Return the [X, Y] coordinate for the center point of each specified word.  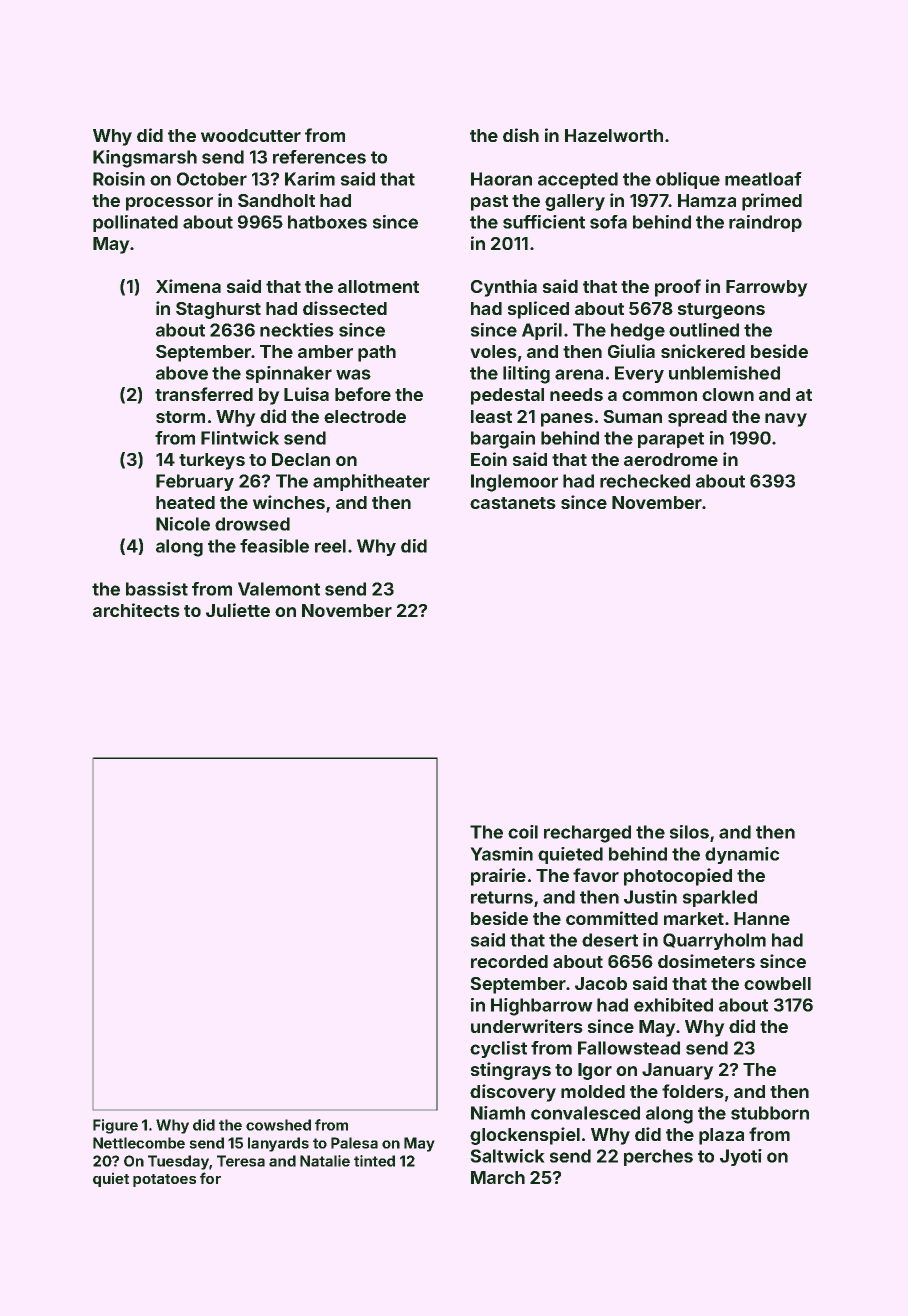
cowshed [278, 1125]
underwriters [527, 1026]
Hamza [707, 200]
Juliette [238, 610]
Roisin [119, 179]
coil [523, 832]
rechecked [645, 481]
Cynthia [504, 288]
